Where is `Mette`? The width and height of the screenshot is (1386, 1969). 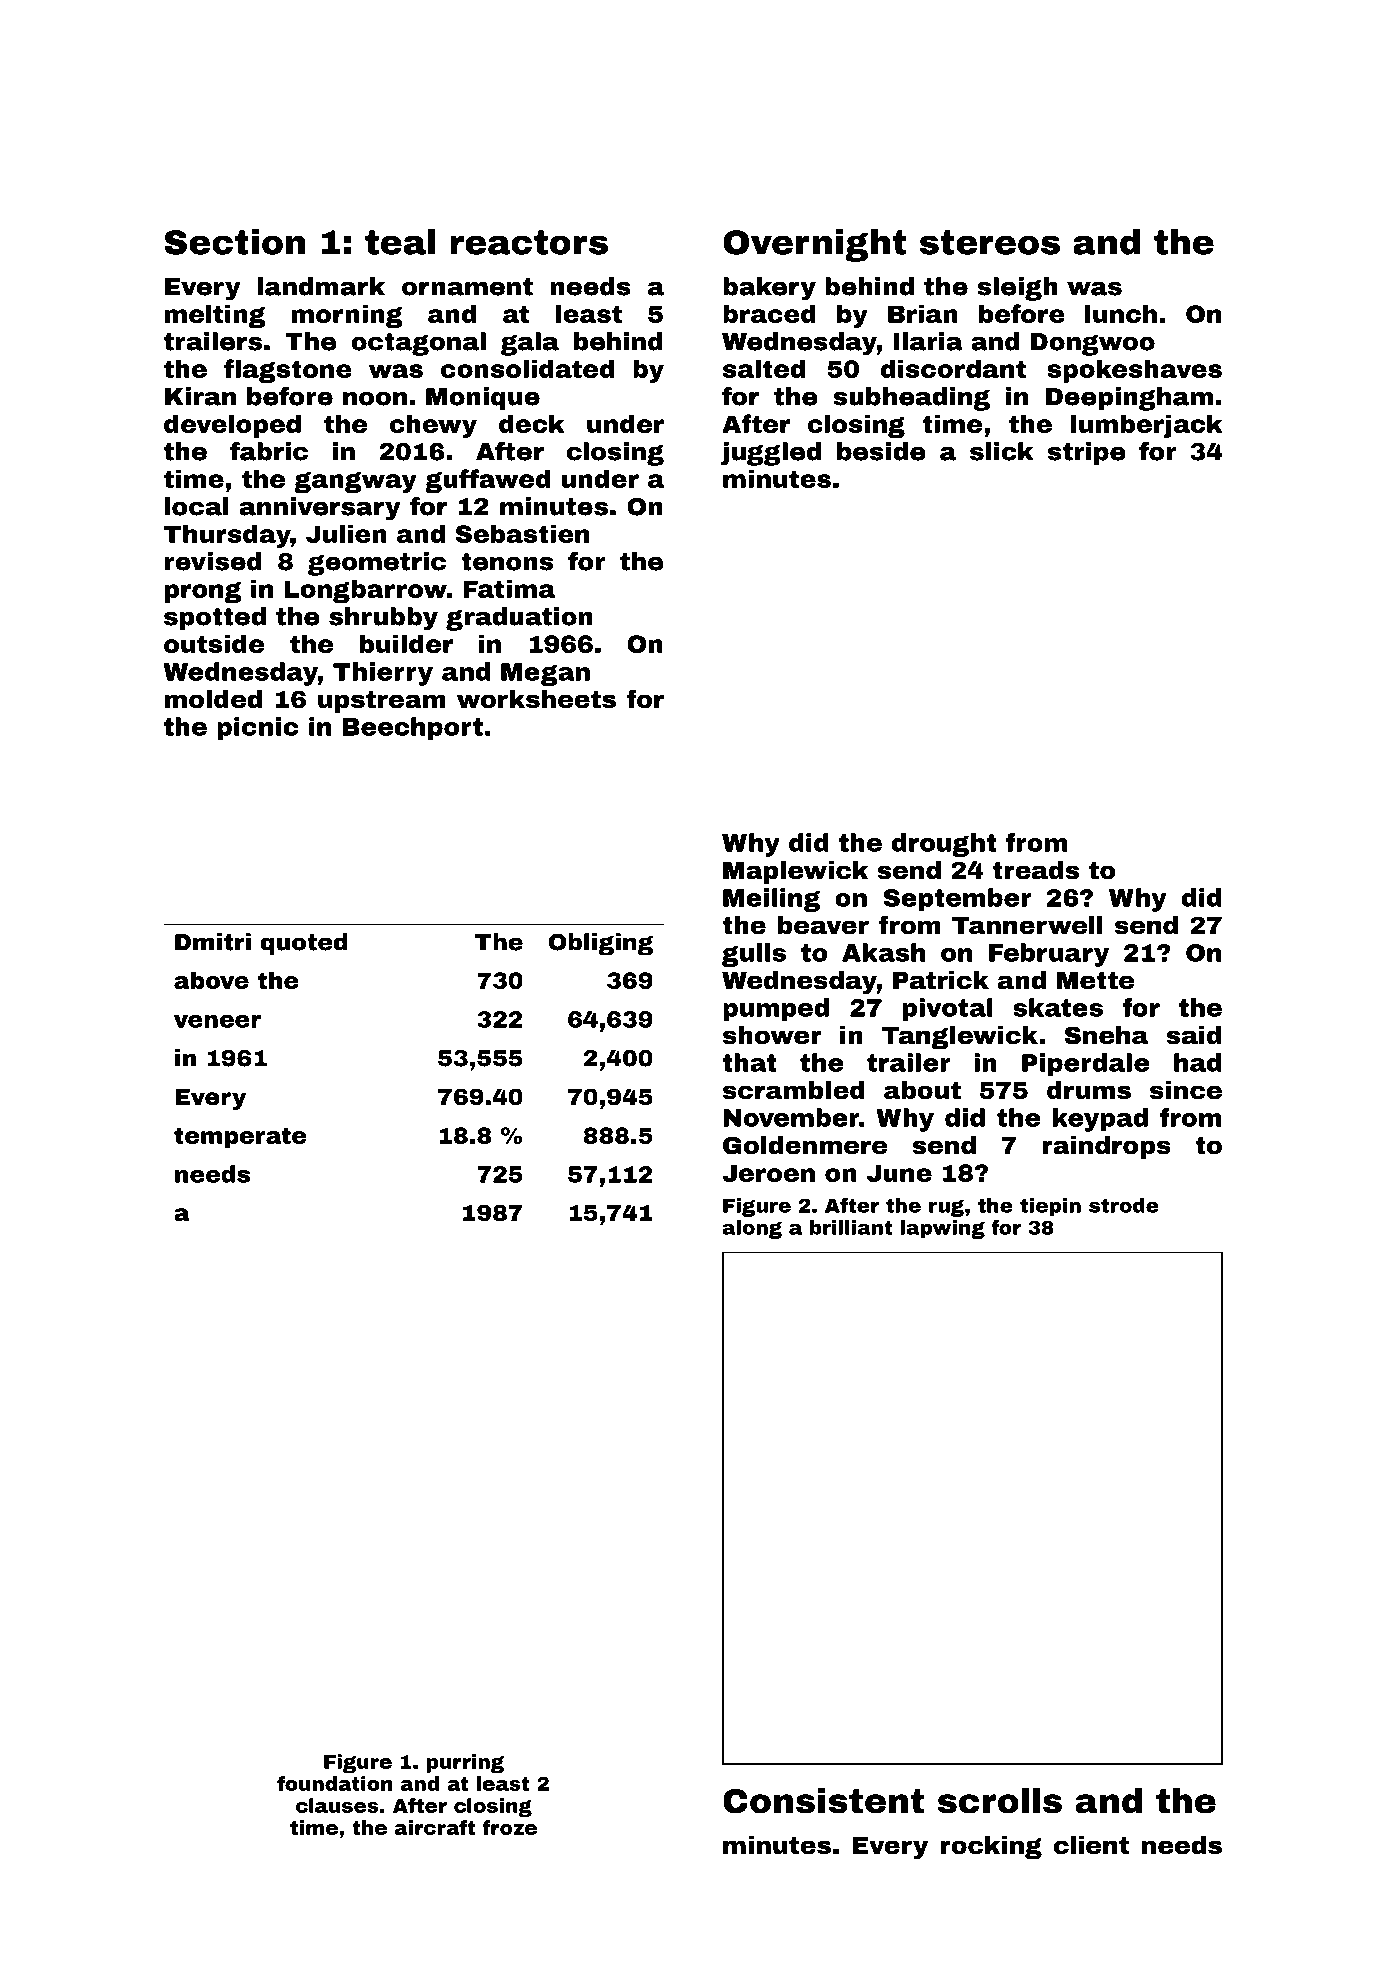
Mette is located at coordinates (1095, 981).
